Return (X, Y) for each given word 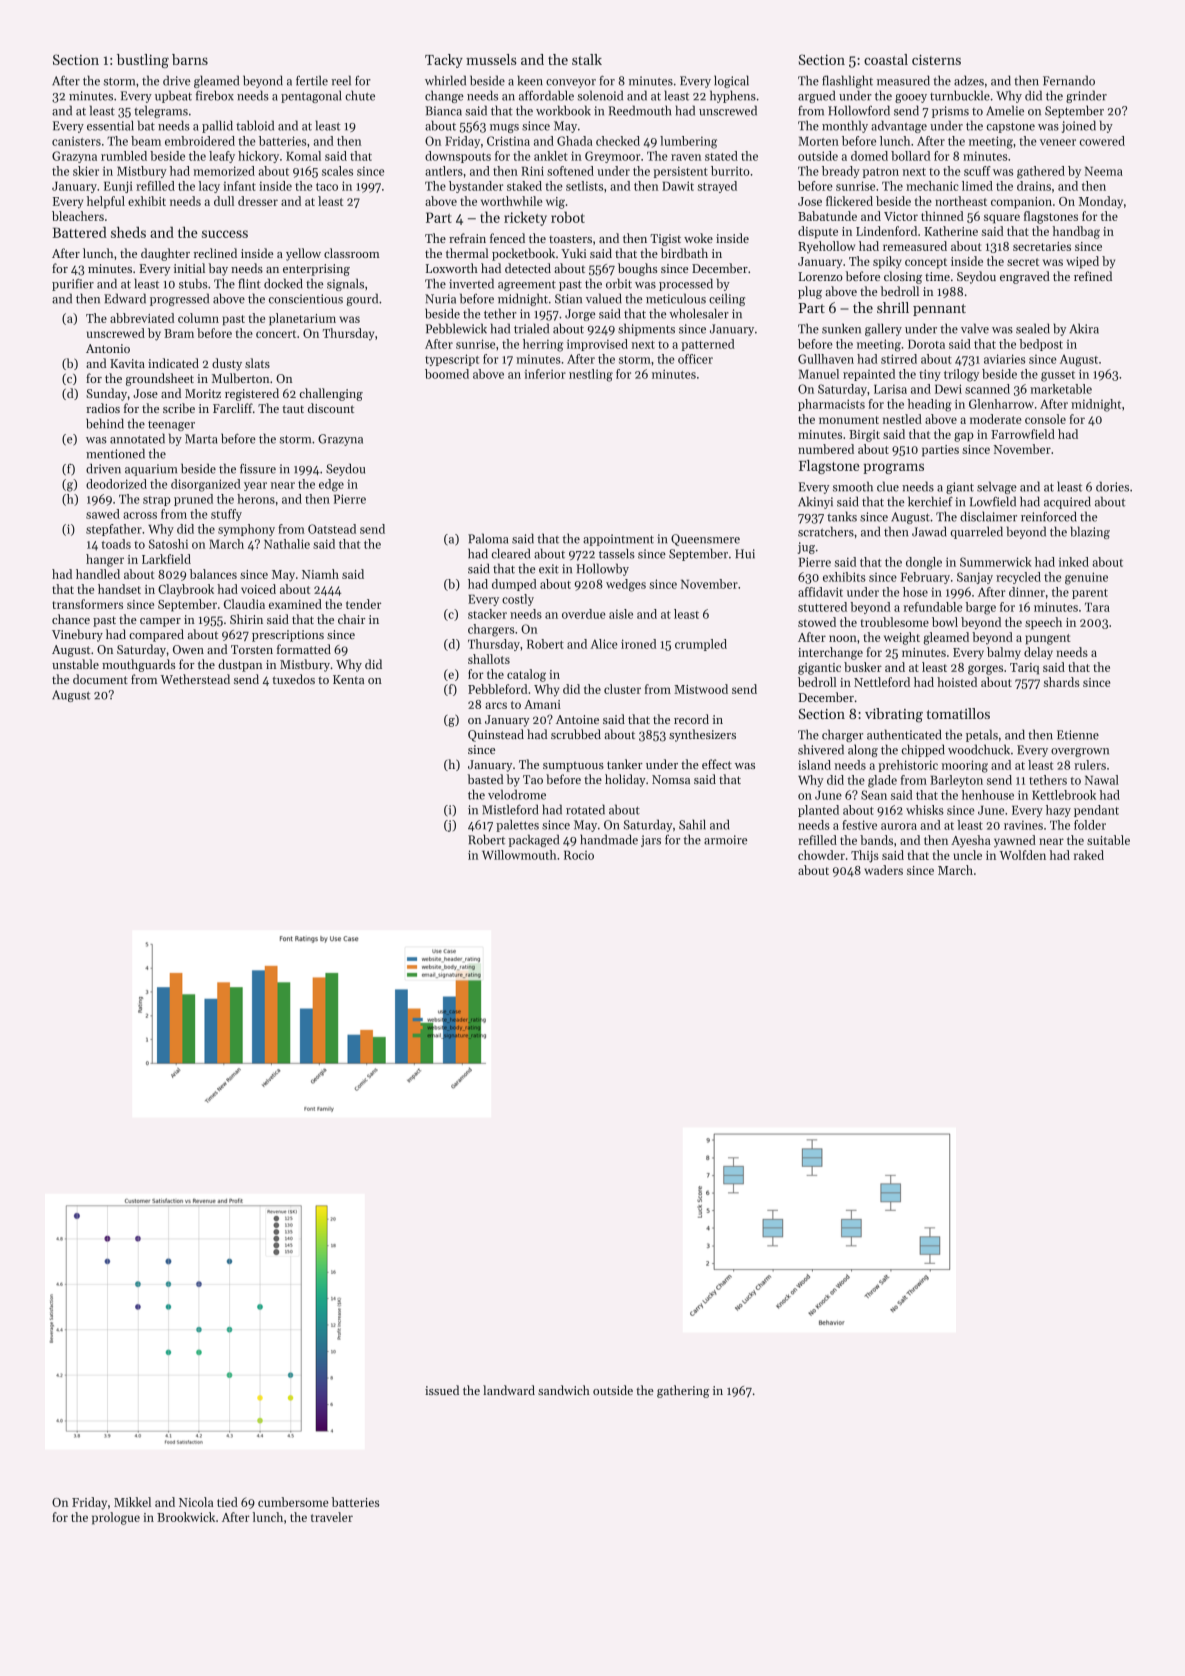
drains (1034, 186)
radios (103, 408)
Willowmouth (519, 855)
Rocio (579, 855)
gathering (683, 1391)
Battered (79, 232)
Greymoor (612, 157)
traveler (332, 1517)
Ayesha (971, 841)
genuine (1086, 578)
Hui (745, 554)
